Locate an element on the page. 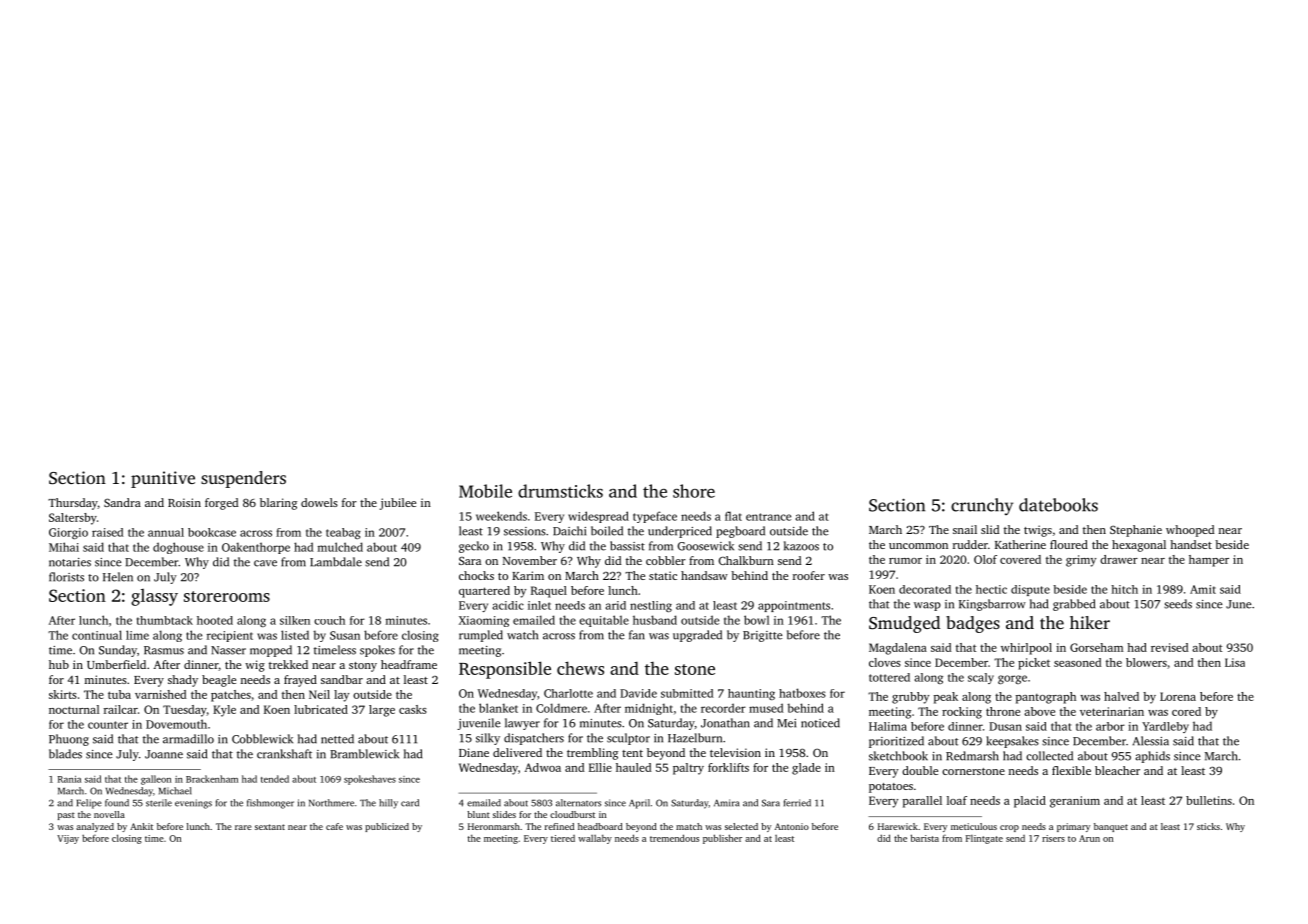 This document has height=924, width=1308. datebooks is located at coordinates (1058, 505).
